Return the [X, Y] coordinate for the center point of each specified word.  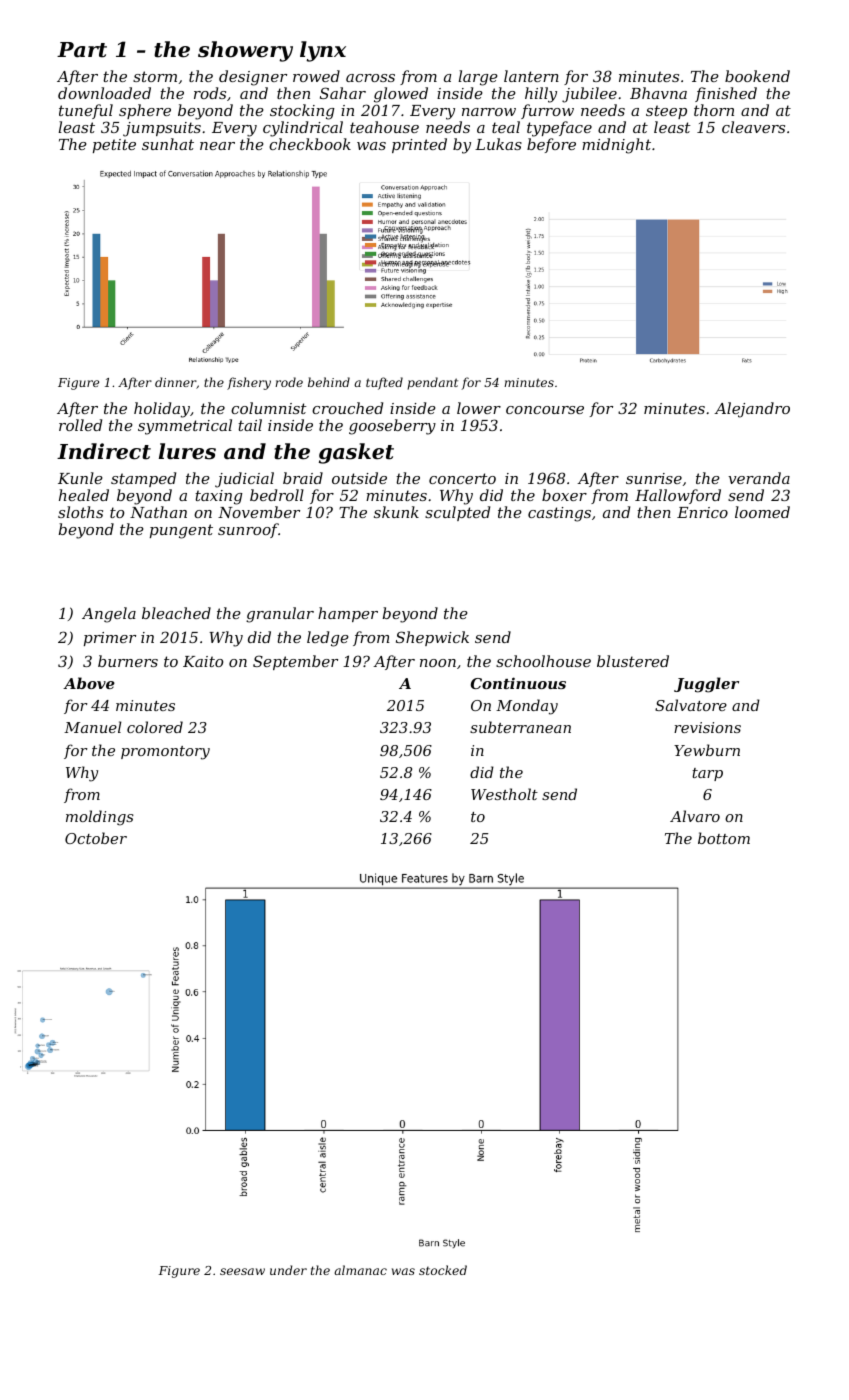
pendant [432, 383]
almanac [360, 1270]
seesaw [242, 1271]
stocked [443, 1270]
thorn [714, 110]
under [288, 1270]
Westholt [504, 794]
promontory [165, 753]
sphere [145, 111]
